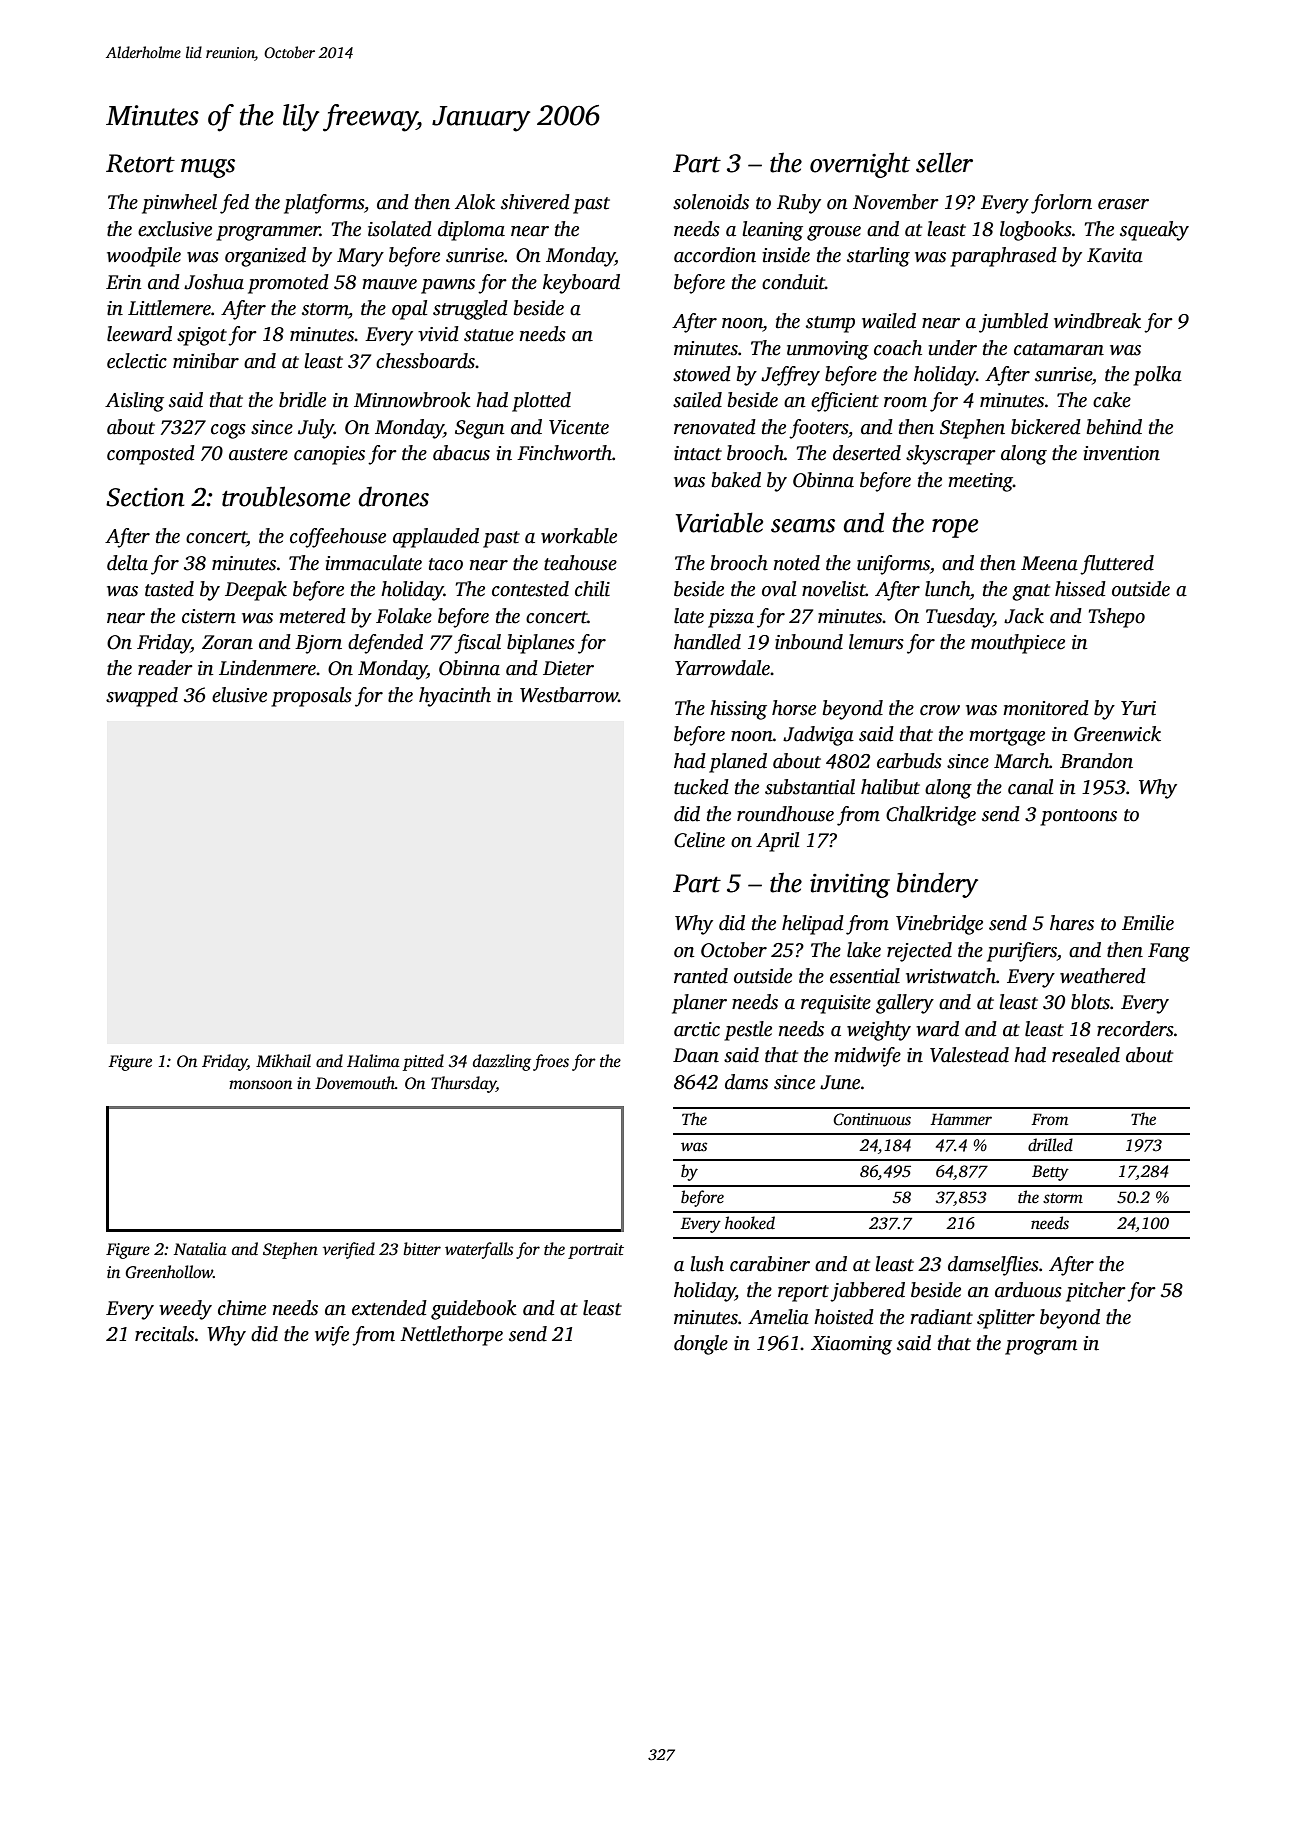 The image size is (1297, 1834). What do you see at coordinates (592, 589) in the image?
I see `chili` at bounding box center [592, 589].
